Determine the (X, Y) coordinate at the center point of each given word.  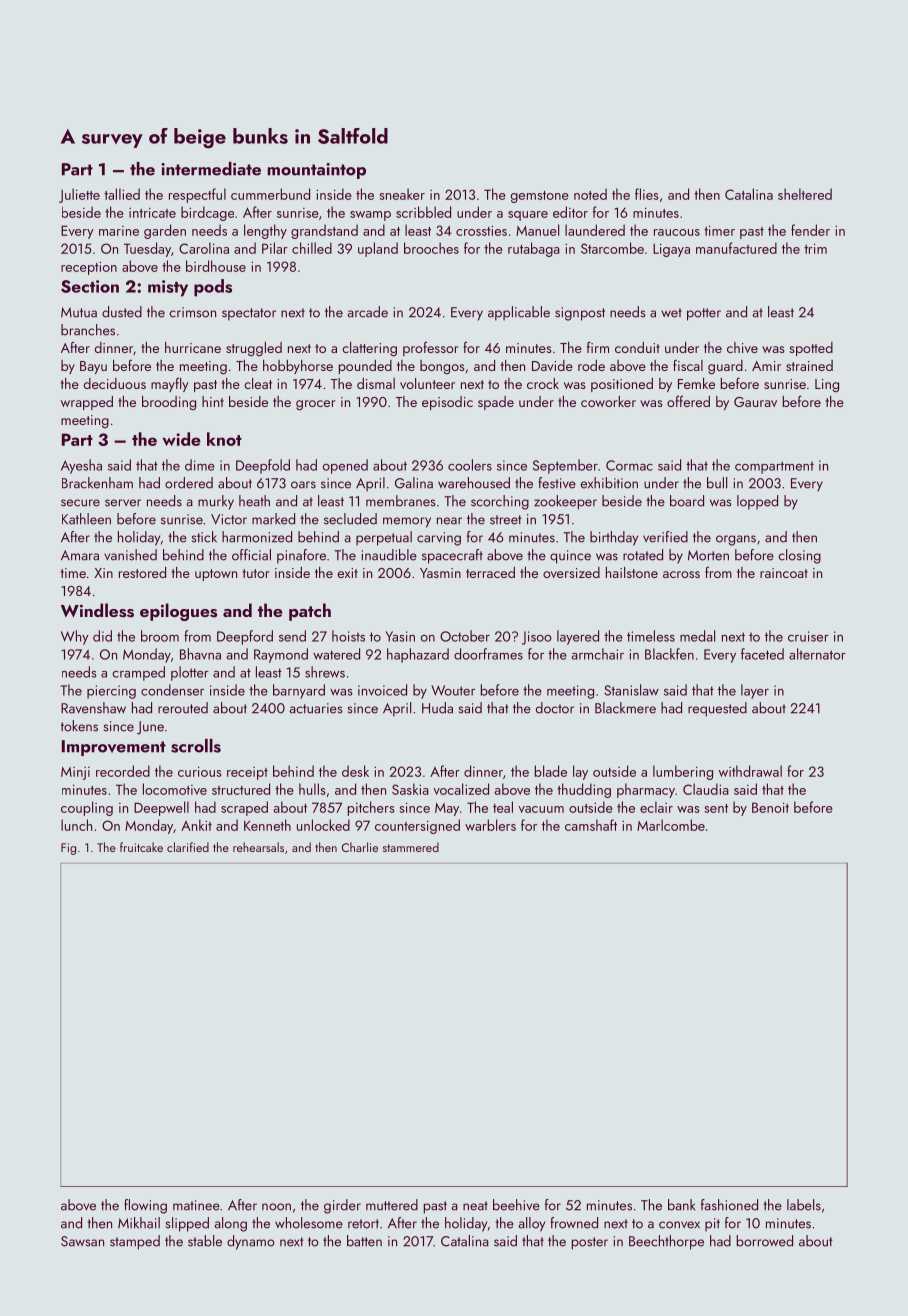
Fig (68, 849)
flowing (145, 1206)
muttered (392, 1205)
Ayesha (81, 466)
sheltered (805, 194)
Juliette (79, 195)
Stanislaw (631, 690)
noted (590, 194)
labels (804, 1205)
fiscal (688, 365)
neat (475, 1206)
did (102, 636)
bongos (442, 367)
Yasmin (440, 573)
